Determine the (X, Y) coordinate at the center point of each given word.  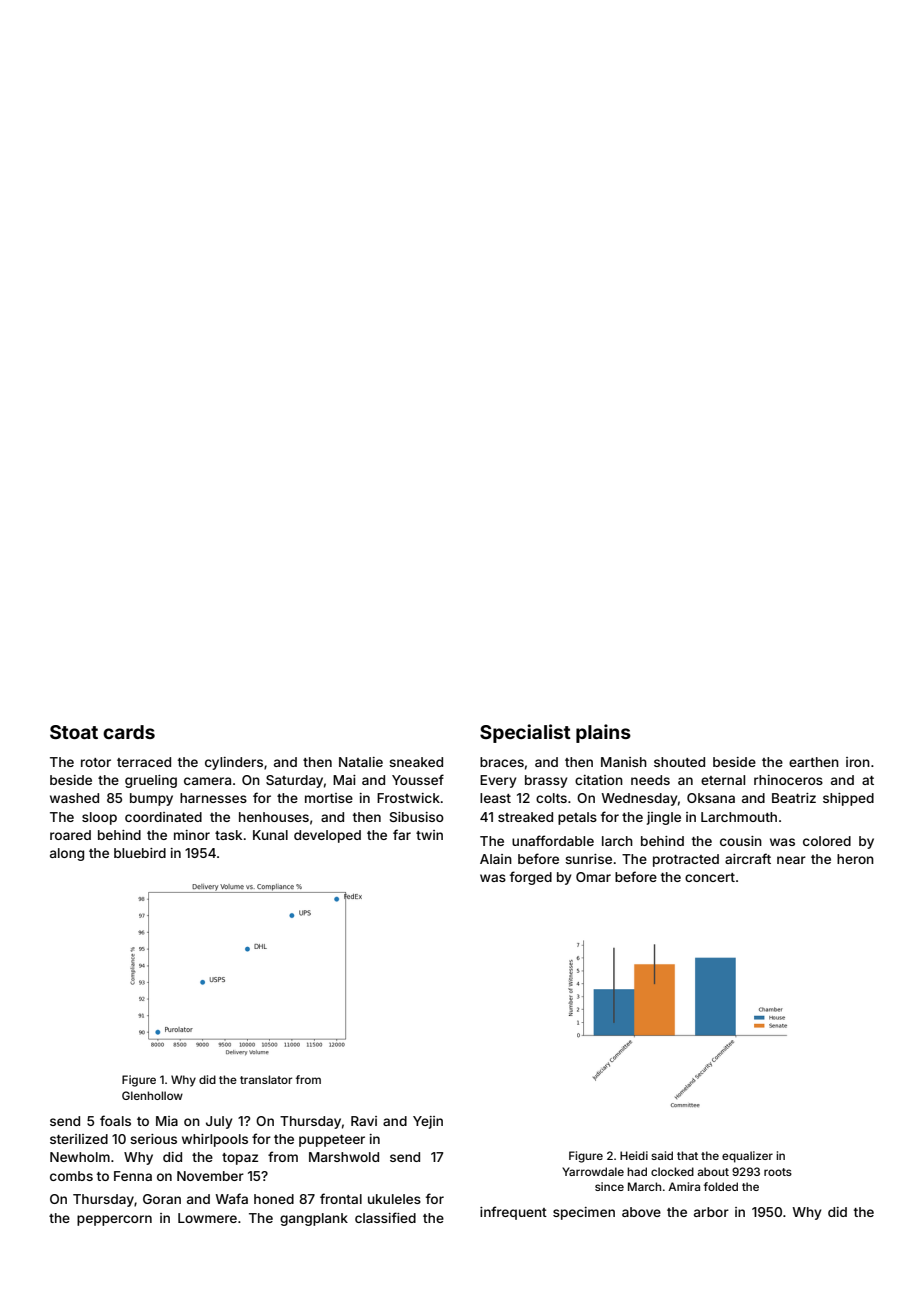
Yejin (428, 1122)
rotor (96, 762)
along (67, 854)
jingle (664, 818)
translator (266, 1079)
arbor (711, 1212)
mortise (329, 798)
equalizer (747, 1157)
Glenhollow (152, 1095)
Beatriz (794, 798)
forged (531, 878)
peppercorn (114, 1220)
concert (710, 877)
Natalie (361, 762)
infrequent (513, 1213)
